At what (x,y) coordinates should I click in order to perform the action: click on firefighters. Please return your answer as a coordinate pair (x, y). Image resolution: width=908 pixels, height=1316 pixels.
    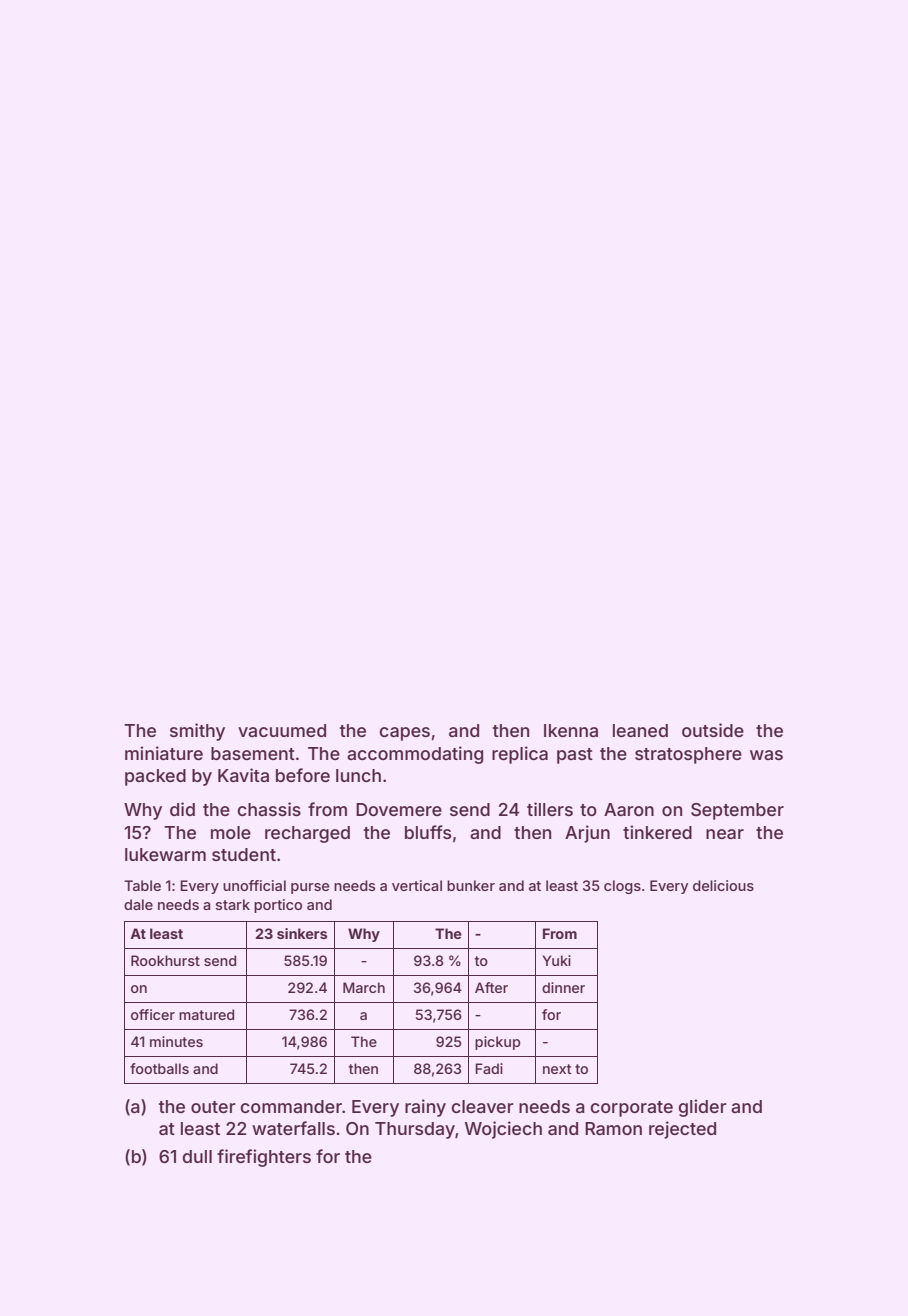
    Looking at the image, I should click on (264, 1158).
